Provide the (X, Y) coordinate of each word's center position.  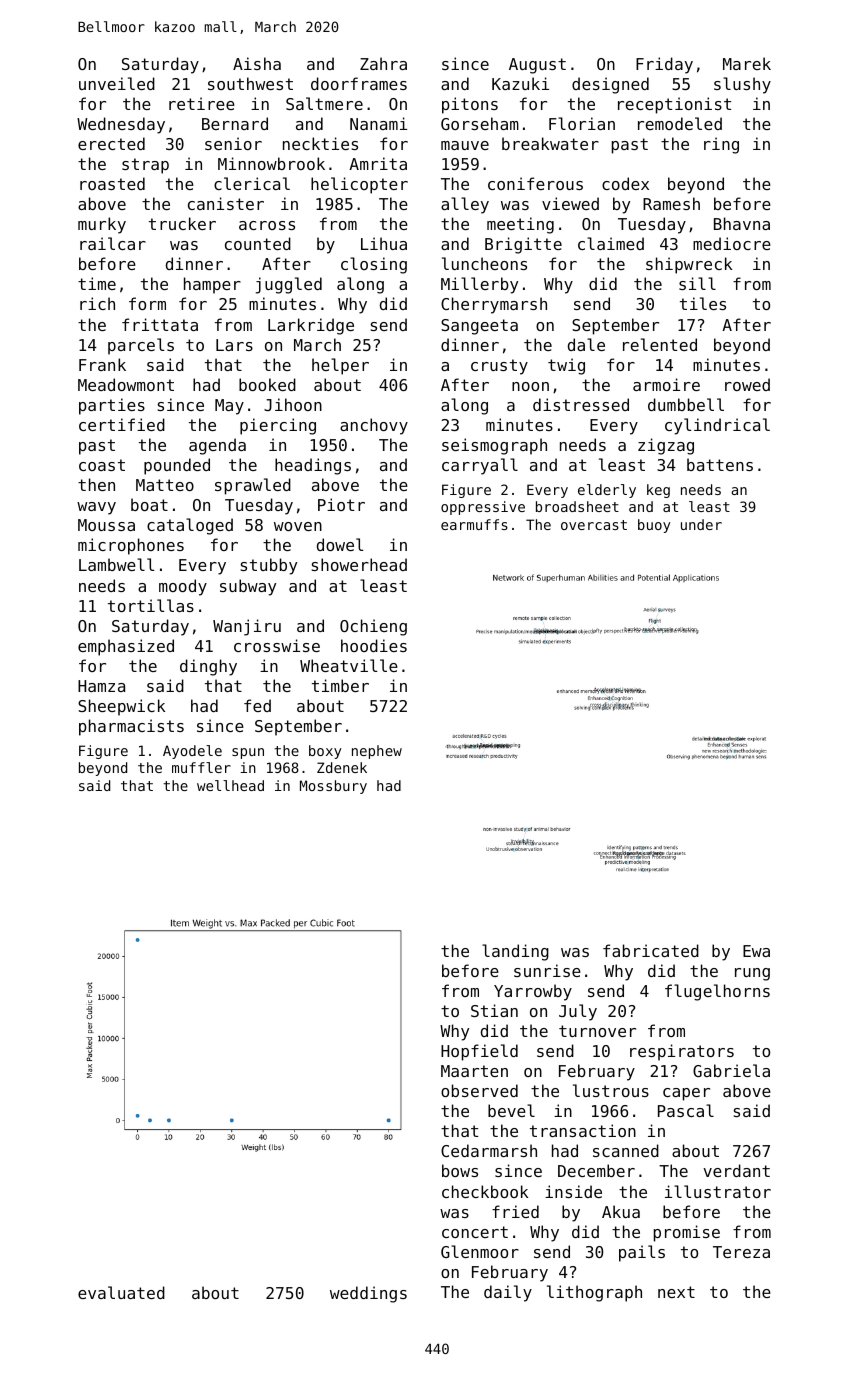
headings (313, 466)
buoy (654, 526)
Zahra (383, 63)
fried (515, 1211)
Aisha (257, 63)
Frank (102, 364)
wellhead (230, 785)
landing (515, 952)
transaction (583, 1130)
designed (610, 85)
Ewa (756, 951)
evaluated (121, 1292)
